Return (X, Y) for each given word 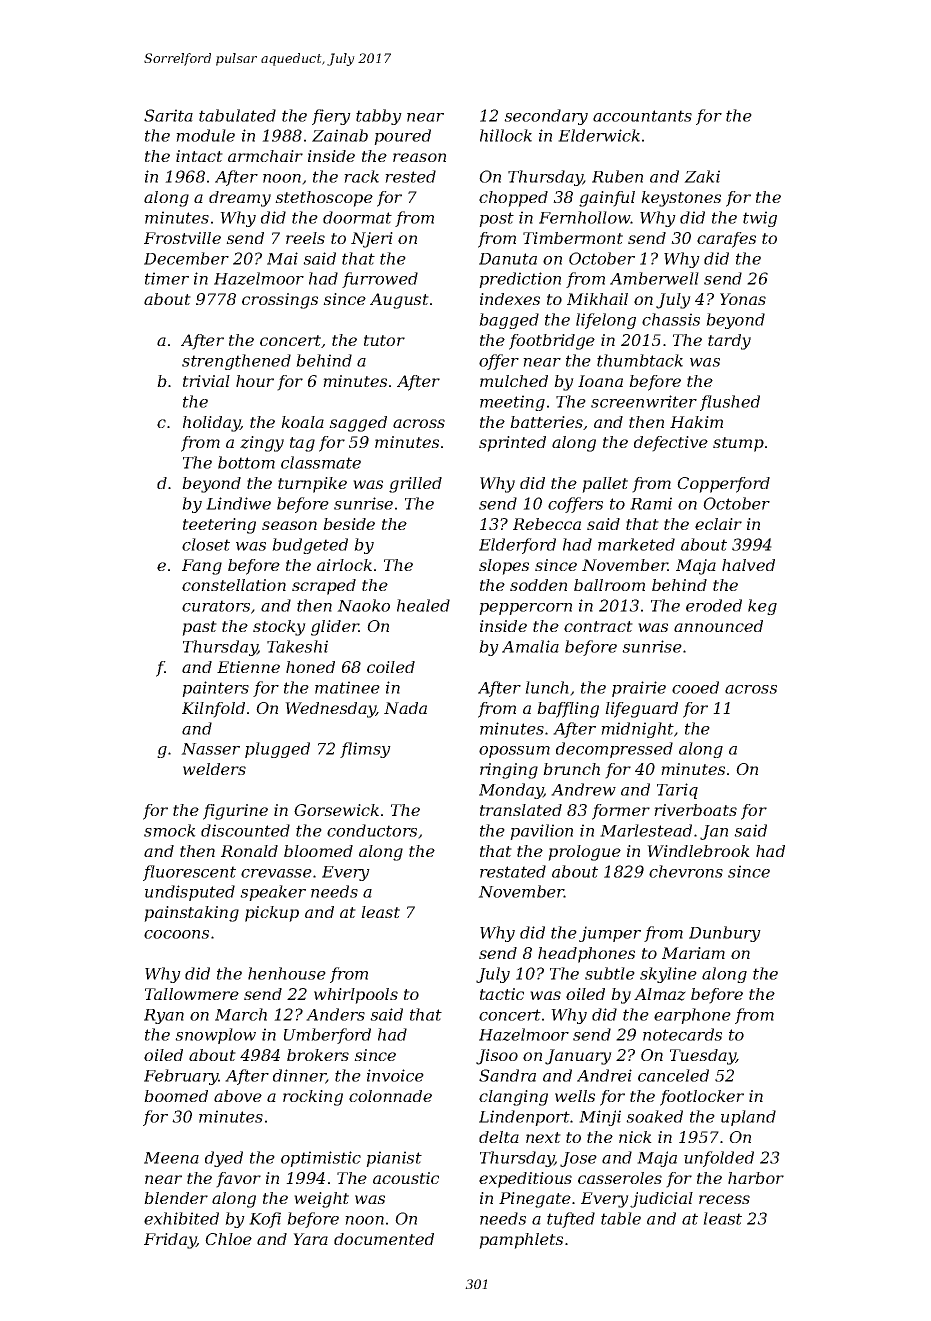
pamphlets (521, 1241)
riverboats (695, 810)
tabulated (237, 115)
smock (170, 830)
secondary (546, 117)
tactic (502, 994)
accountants (642, 116)
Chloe (228, 1239)
